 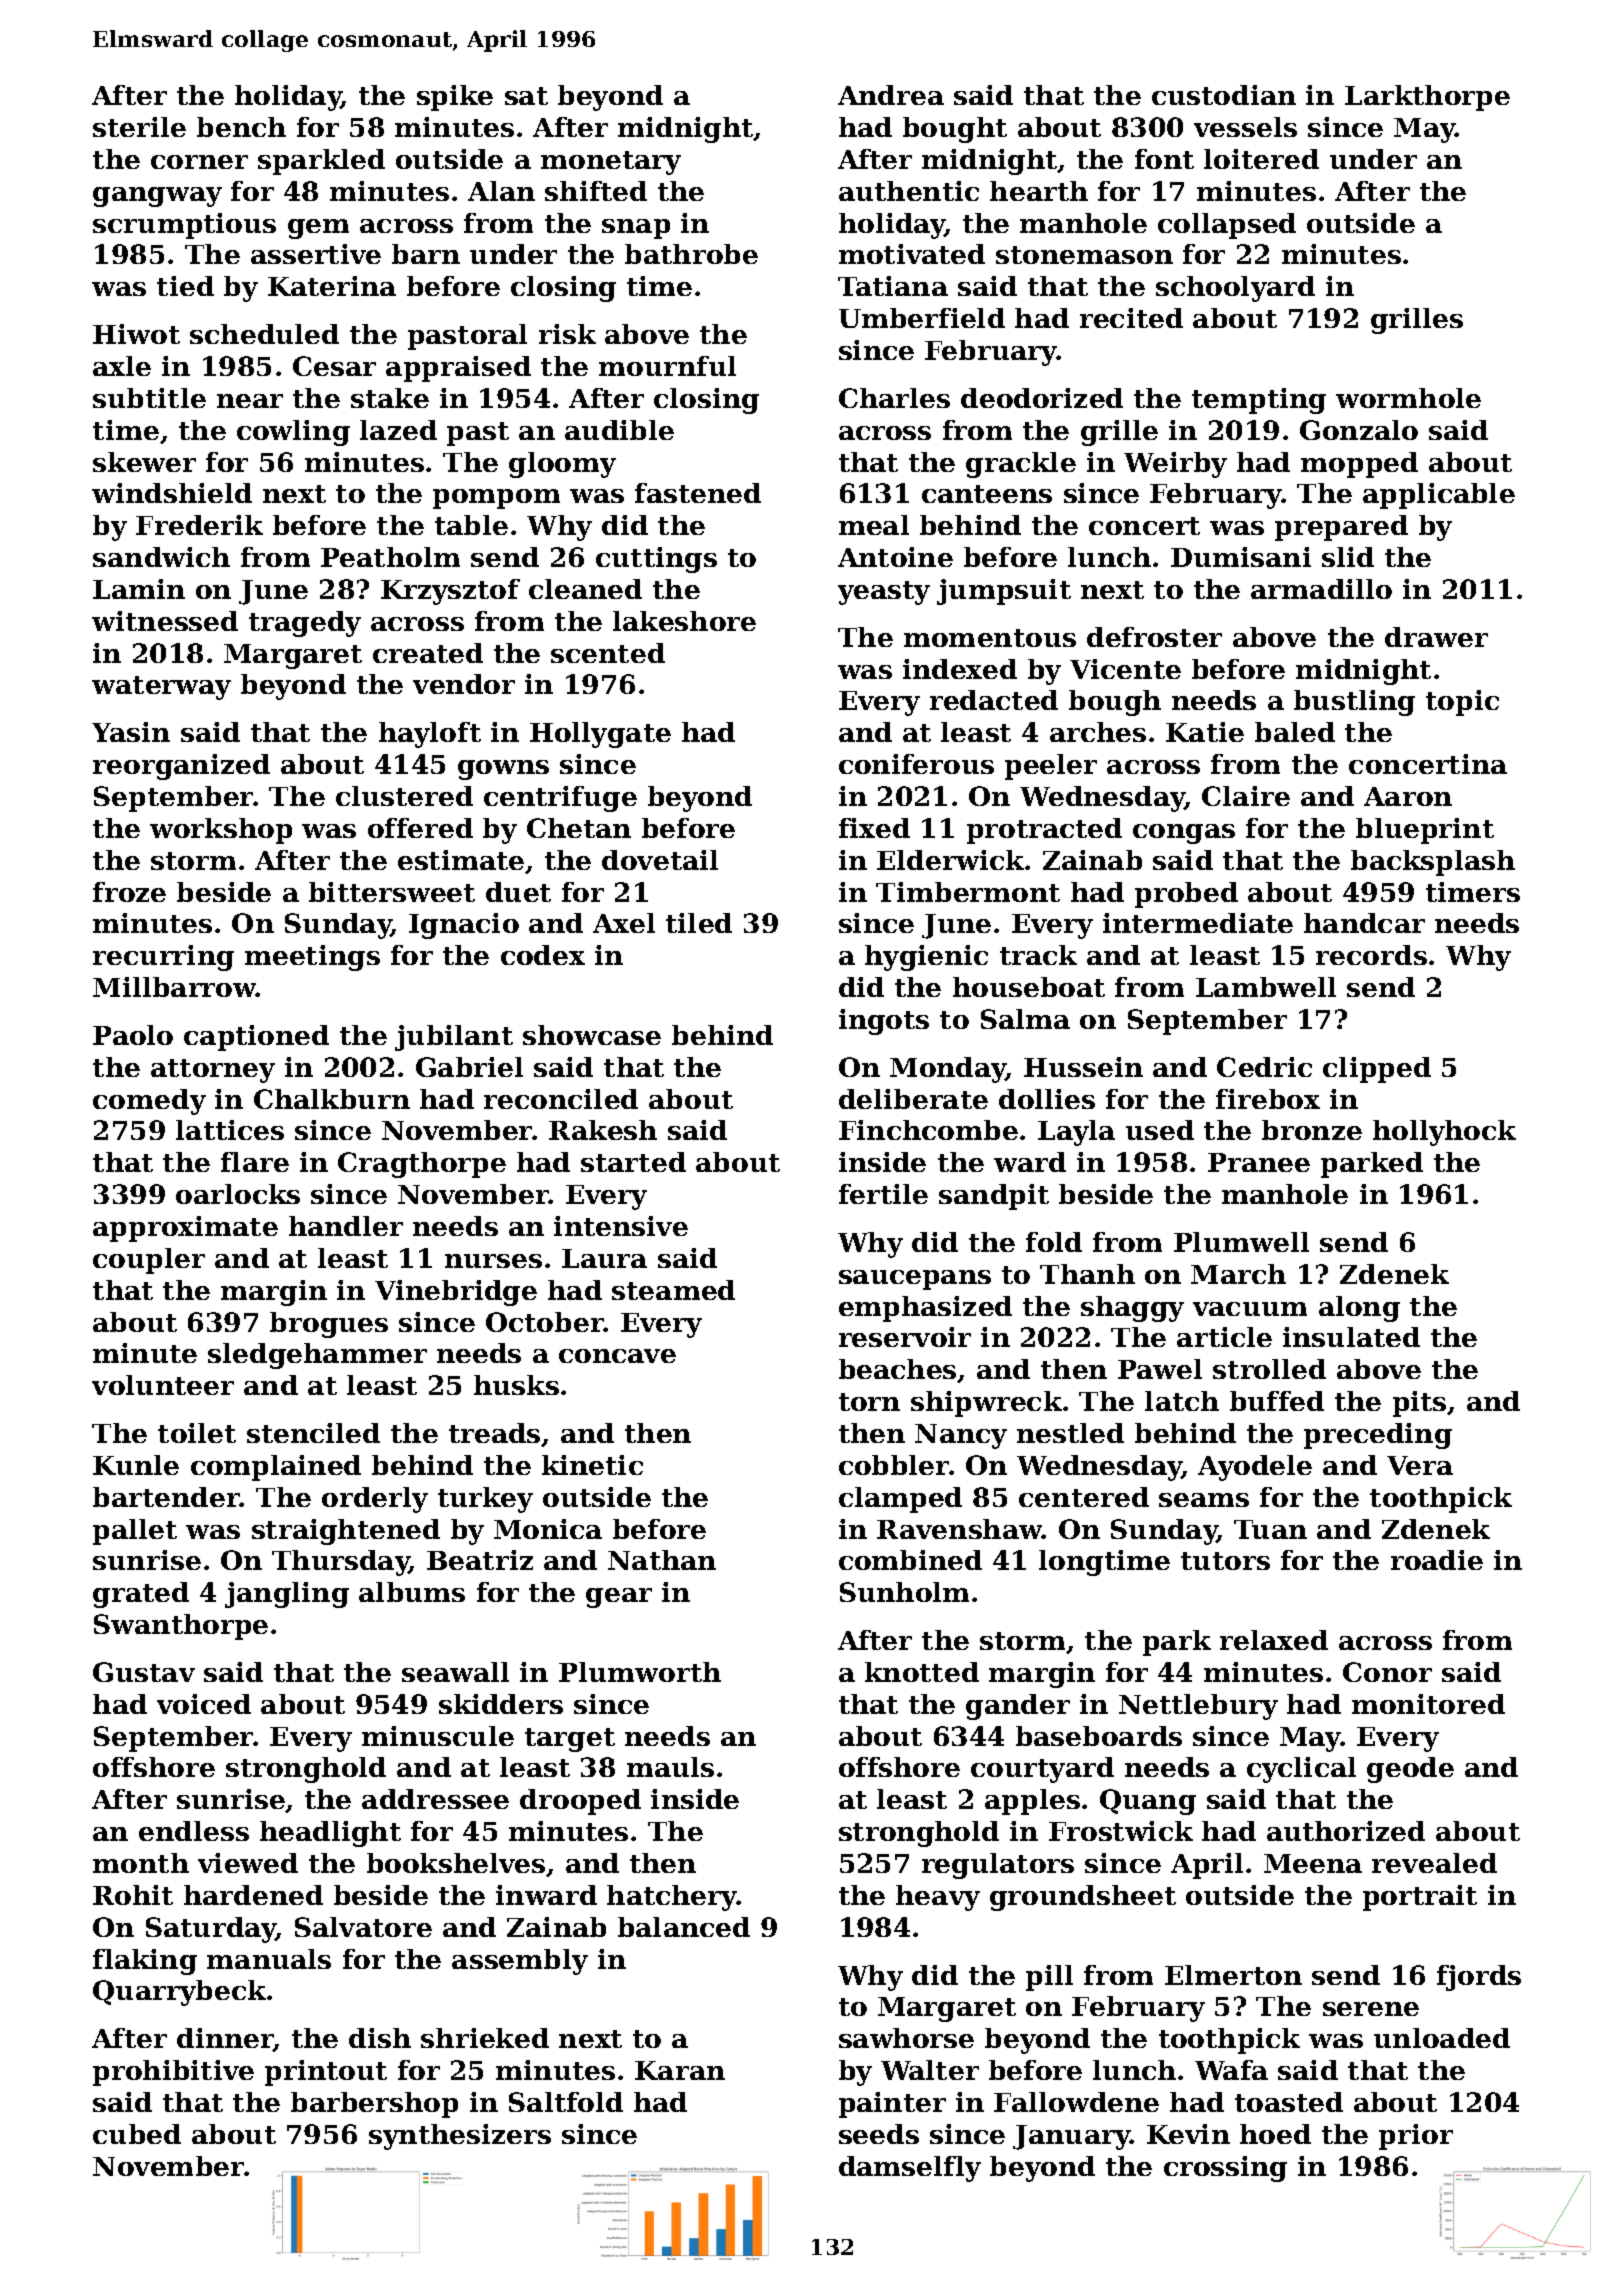 I want to click on bench, so click(x=241, y=127).
